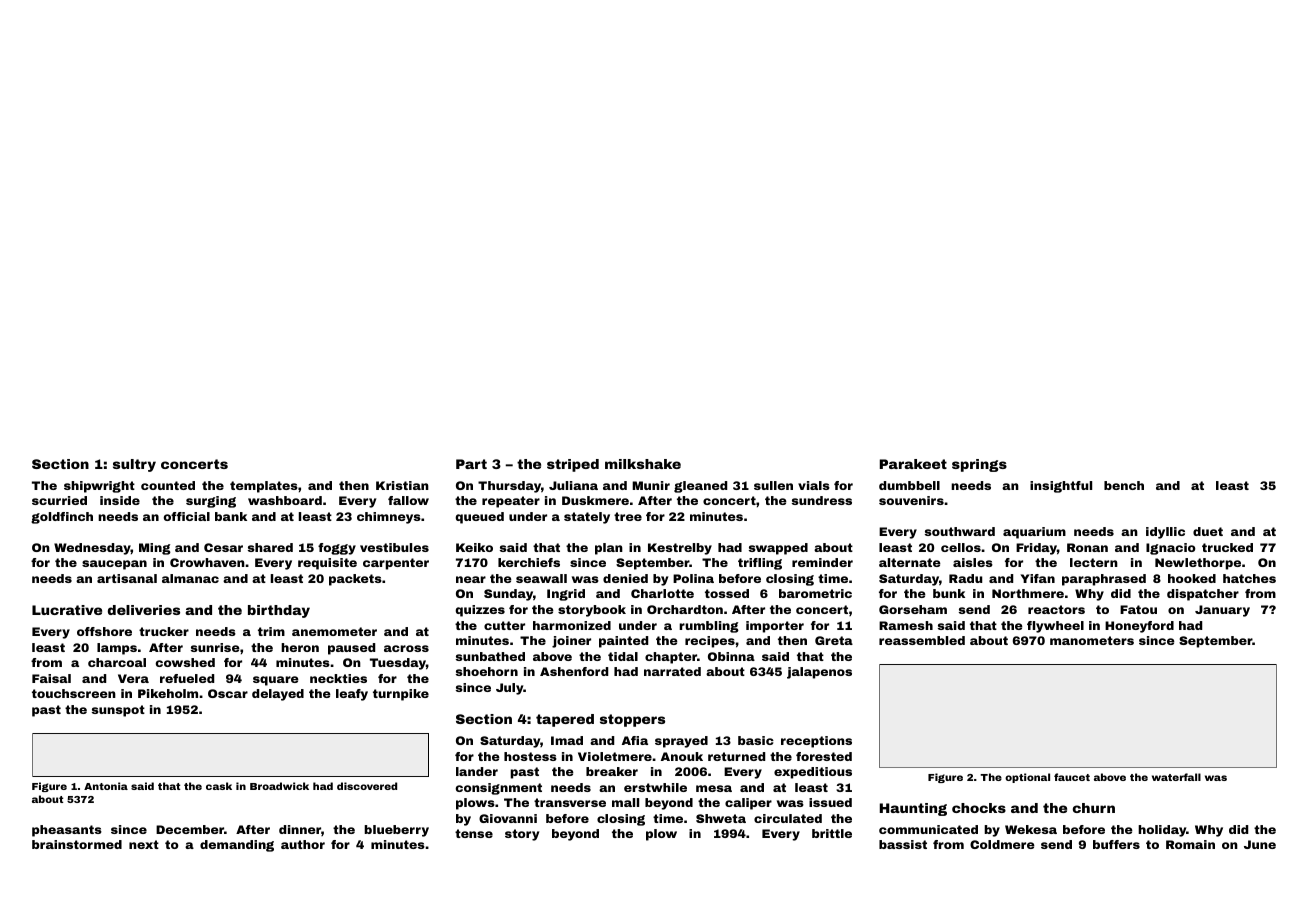 The width and height of the screenshot is (1308, 924). What do you see at coordinates (106, 786) in the screenshot?
I see `Antonia` at bounding box center [106, 786].
